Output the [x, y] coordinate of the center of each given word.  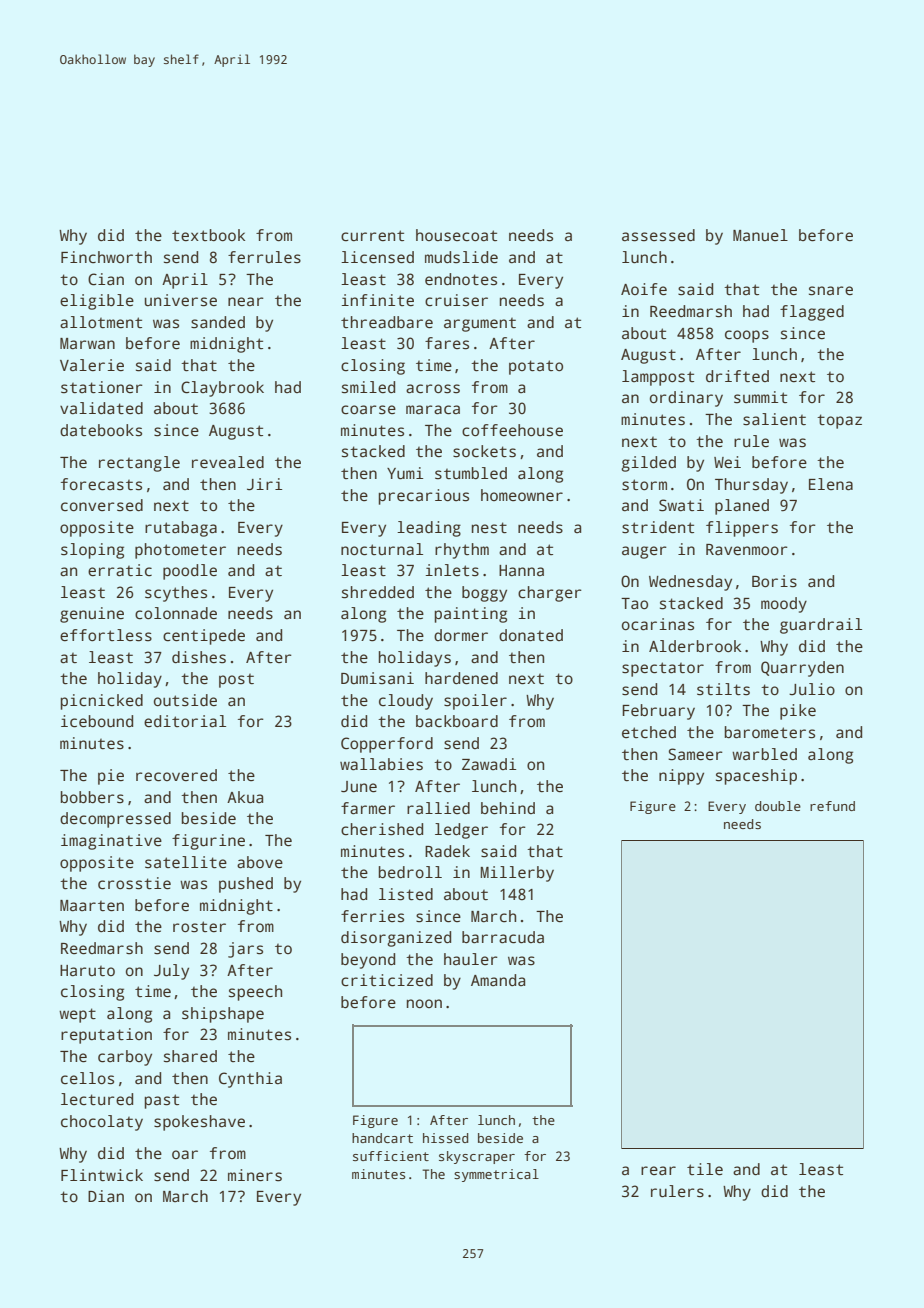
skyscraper [477, 1157]
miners [255, 1175]
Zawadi [489, 764]
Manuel [760, 235]
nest [489, 528]
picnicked [102, 702]
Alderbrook [695, 646]
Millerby [517, 874]
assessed [658, 235]
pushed [246, 885]
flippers [742, 529]
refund [832, 806]
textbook [208, 235]
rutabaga [181, 529]
